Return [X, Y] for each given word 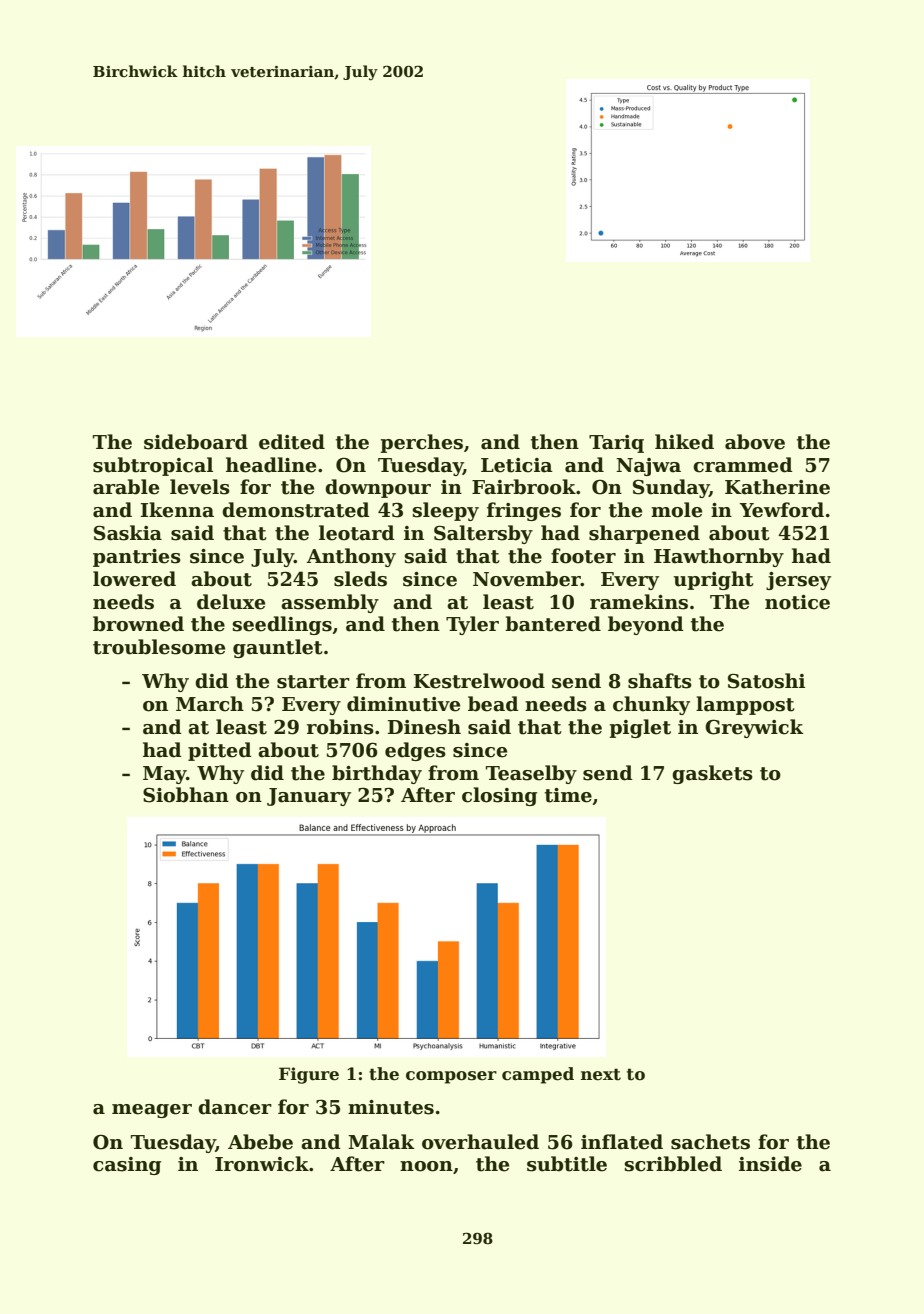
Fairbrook [524, 487]
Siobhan [186, 795]
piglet [640, 728]
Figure [309, 1075]
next [601, 1074]
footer [583, 556]
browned [138, 624]
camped [538, 1075]
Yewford [781, 510]
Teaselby [531, 774]
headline [271, 465]
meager [152, 1111]
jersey [798, 581]
